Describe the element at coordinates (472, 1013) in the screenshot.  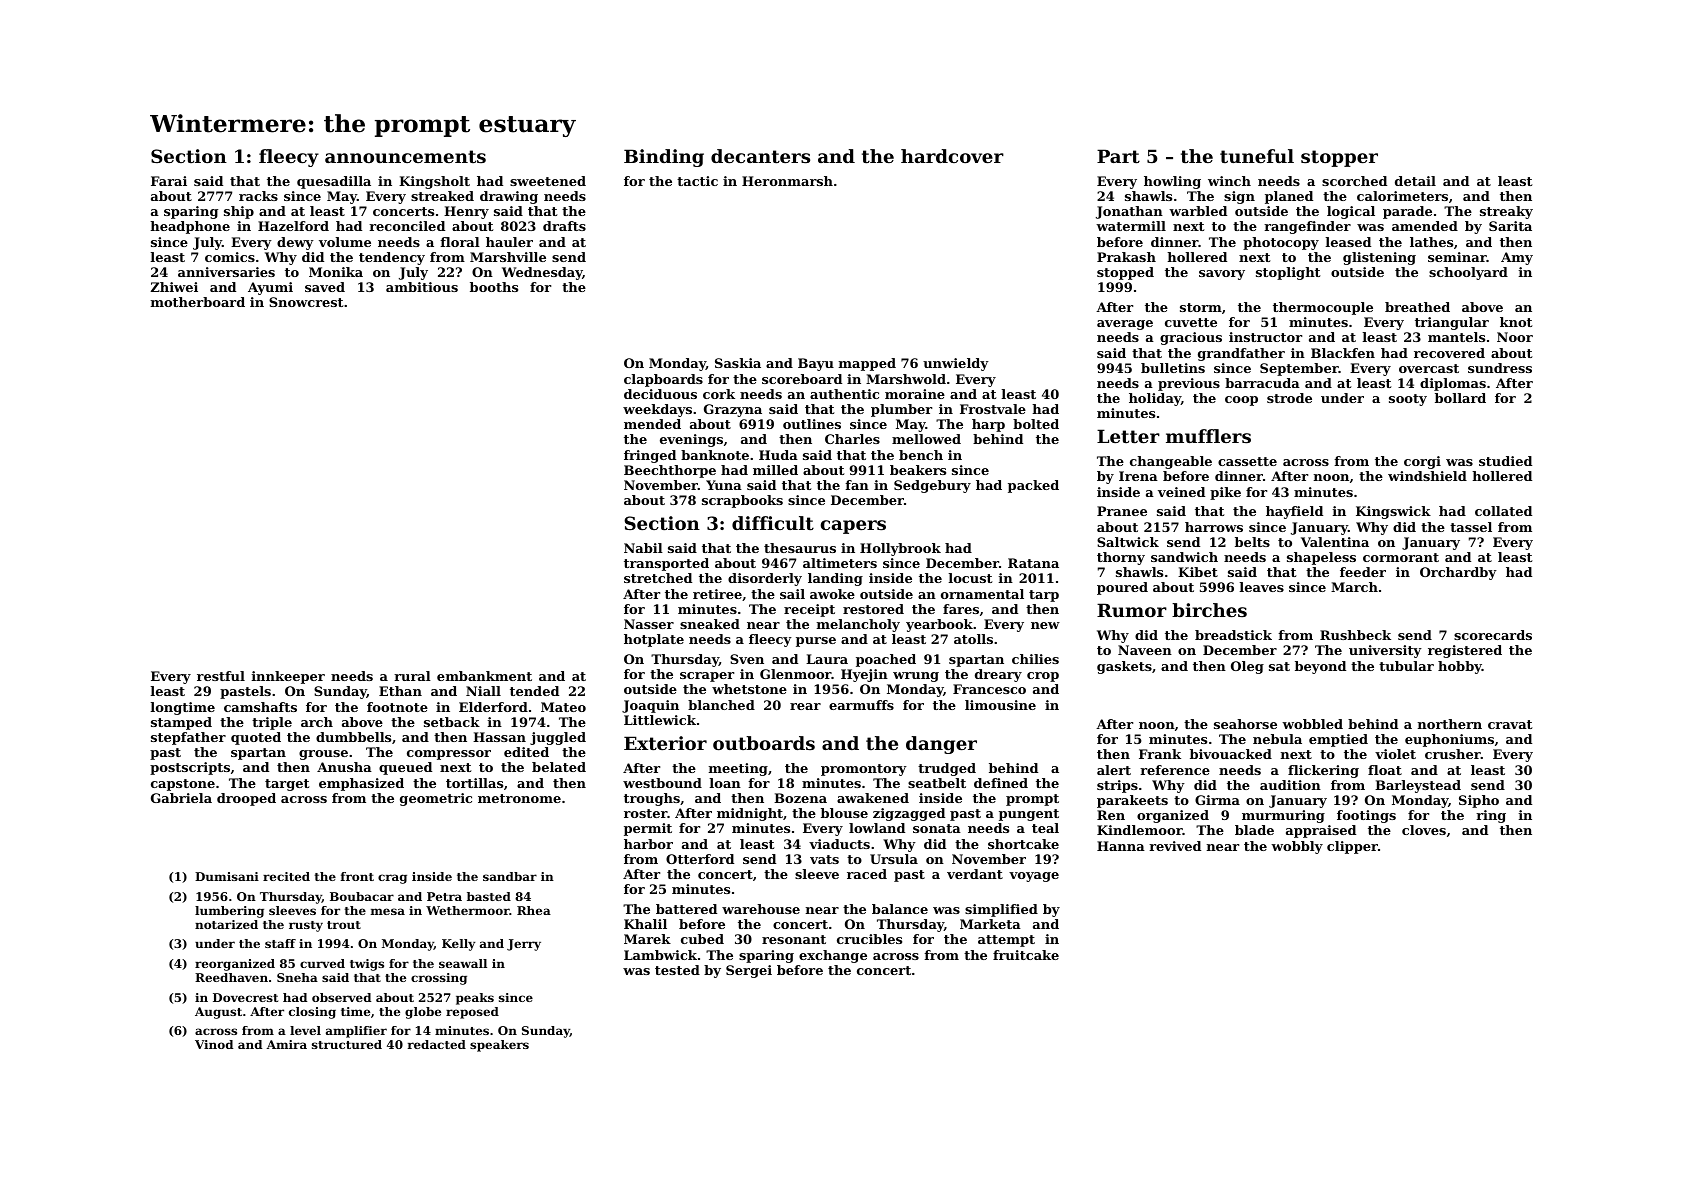
I see `reposed` at that location.
